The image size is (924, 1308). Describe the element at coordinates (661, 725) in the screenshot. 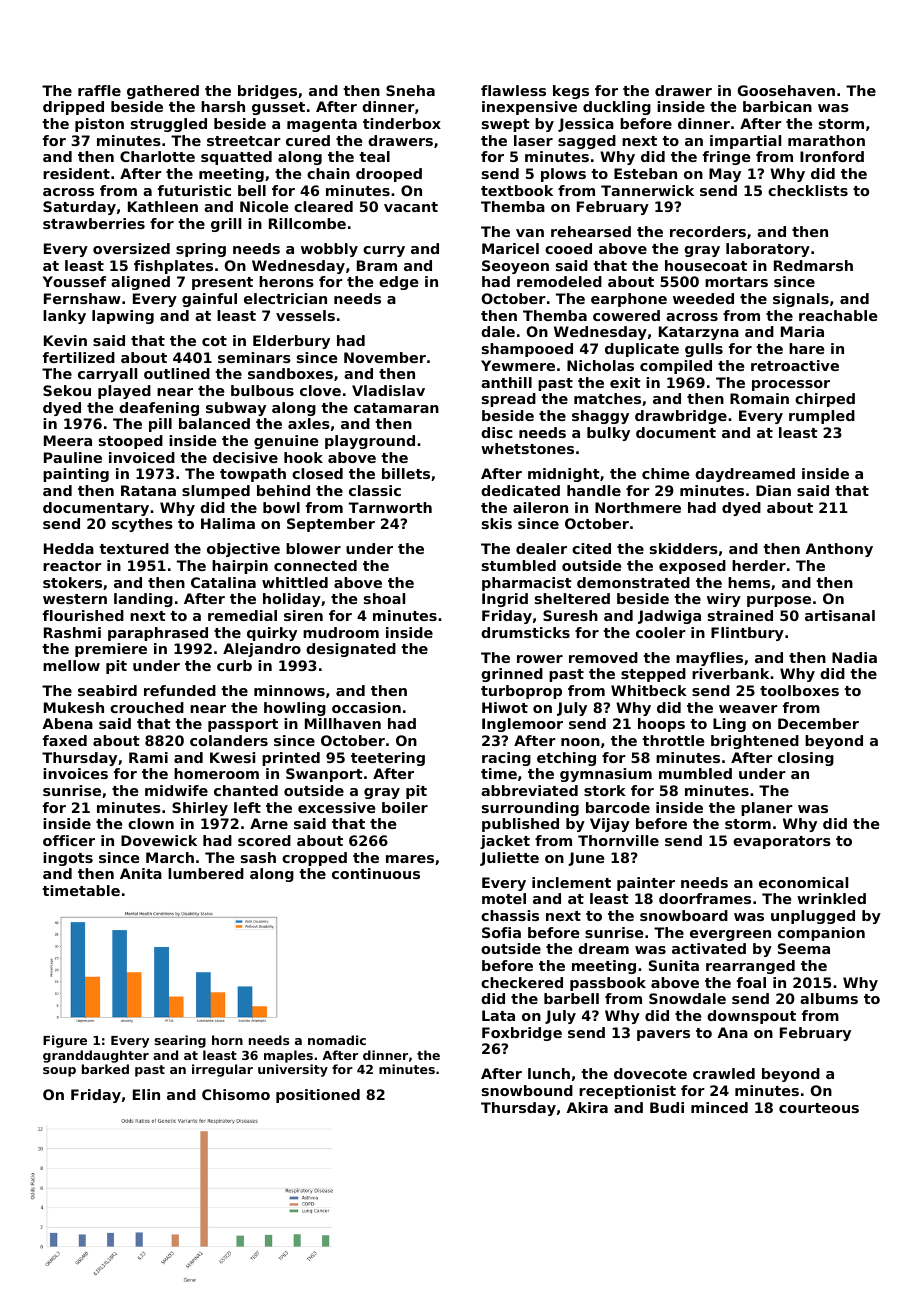

I see `hoops` at that location.
